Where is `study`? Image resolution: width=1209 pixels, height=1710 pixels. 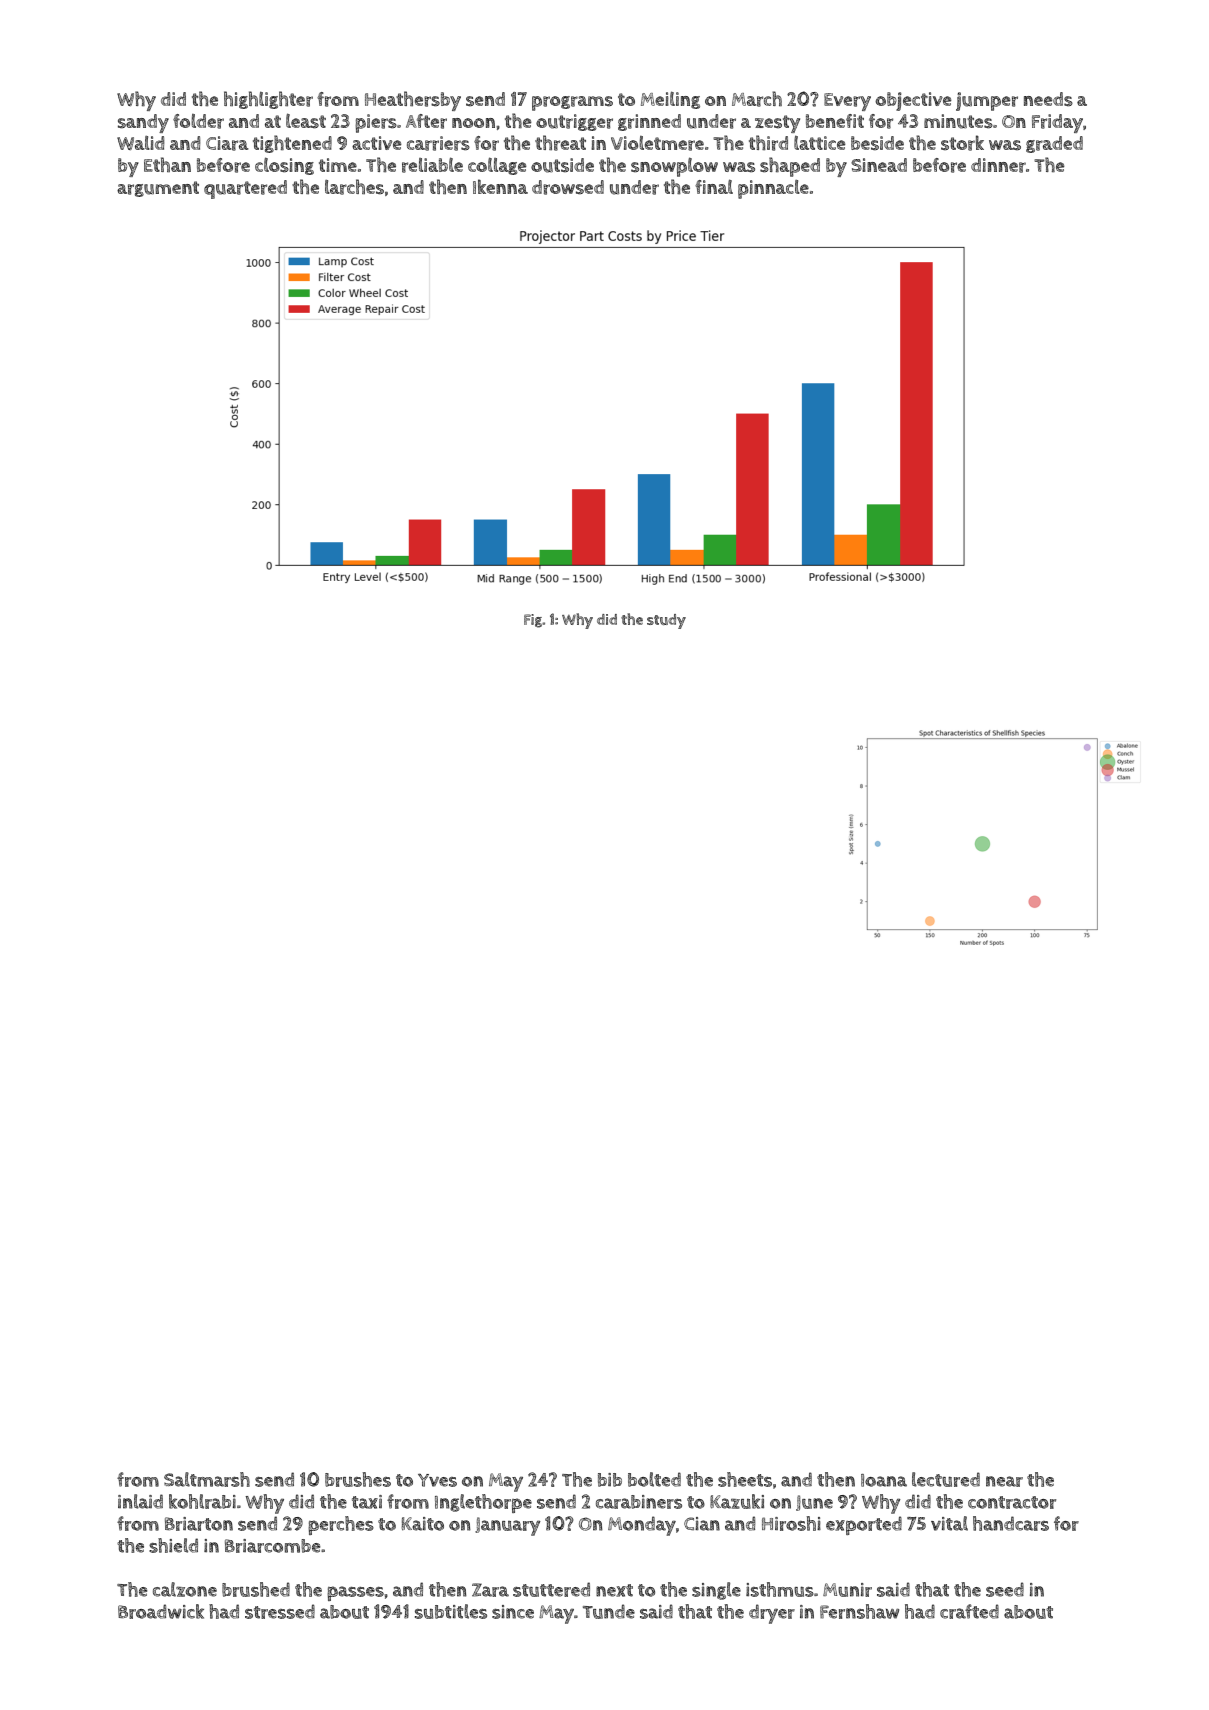
study is located at coordinates (666, 621).
